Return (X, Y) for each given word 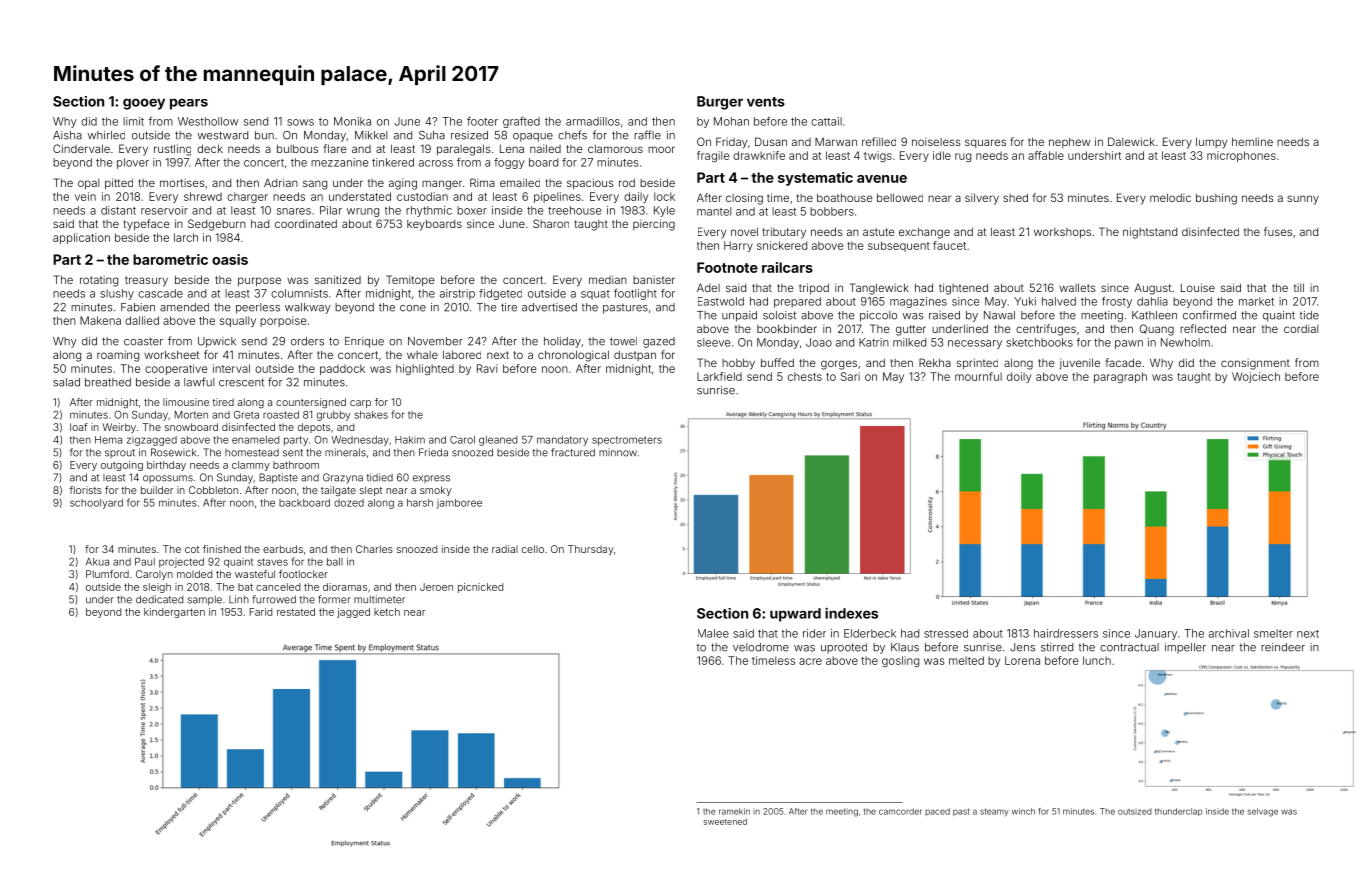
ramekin (734, 811)
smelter (1273, 633)
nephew (1069, 142)
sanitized (338, 279)
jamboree (459, 504)
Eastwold (721, 301)
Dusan (771, 141)
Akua (97, 562)
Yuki (1025, 301)
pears (189, 104)
